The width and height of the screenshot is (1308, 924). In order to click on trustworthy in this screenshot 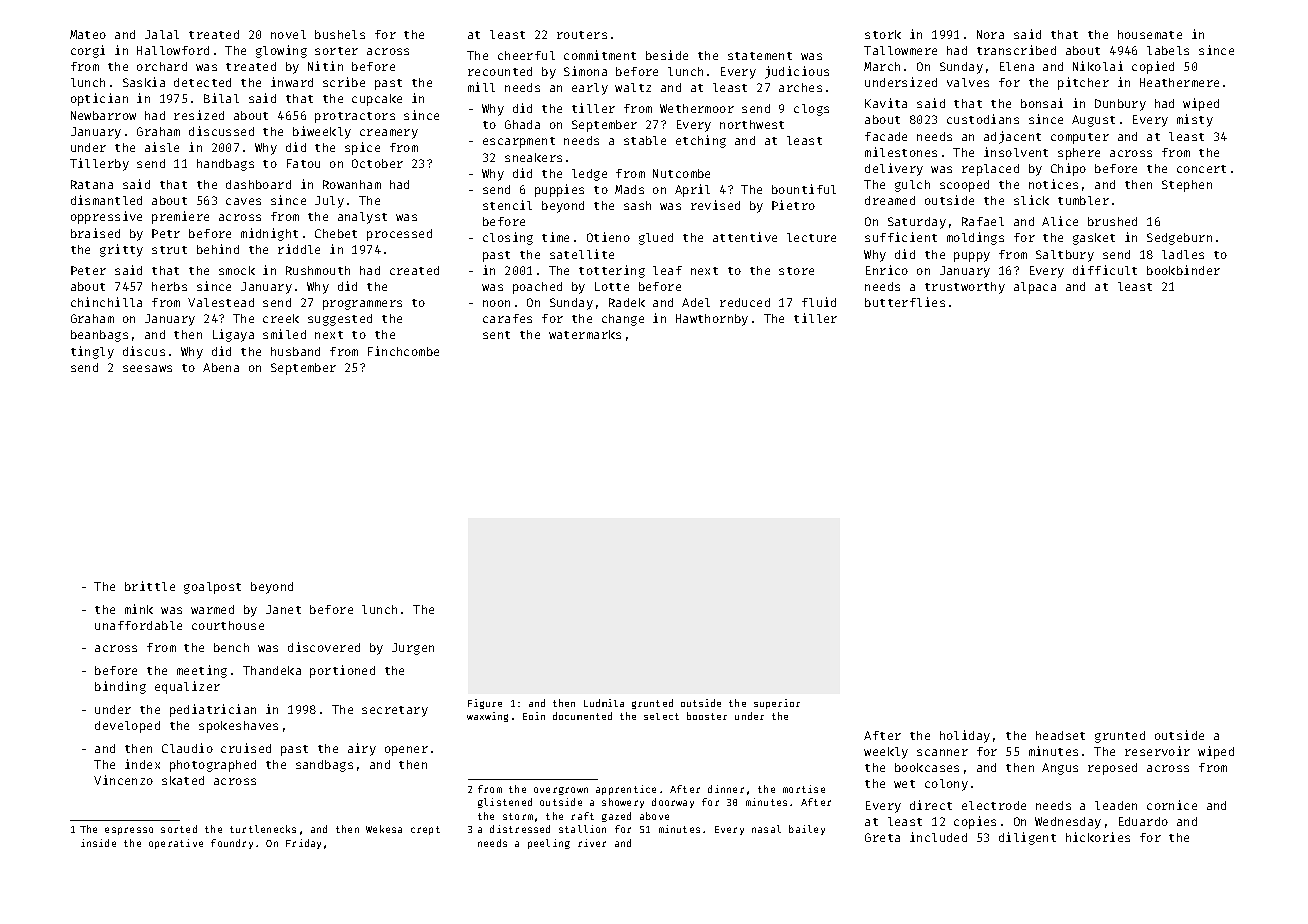, I will do `click(965, 288)`.
